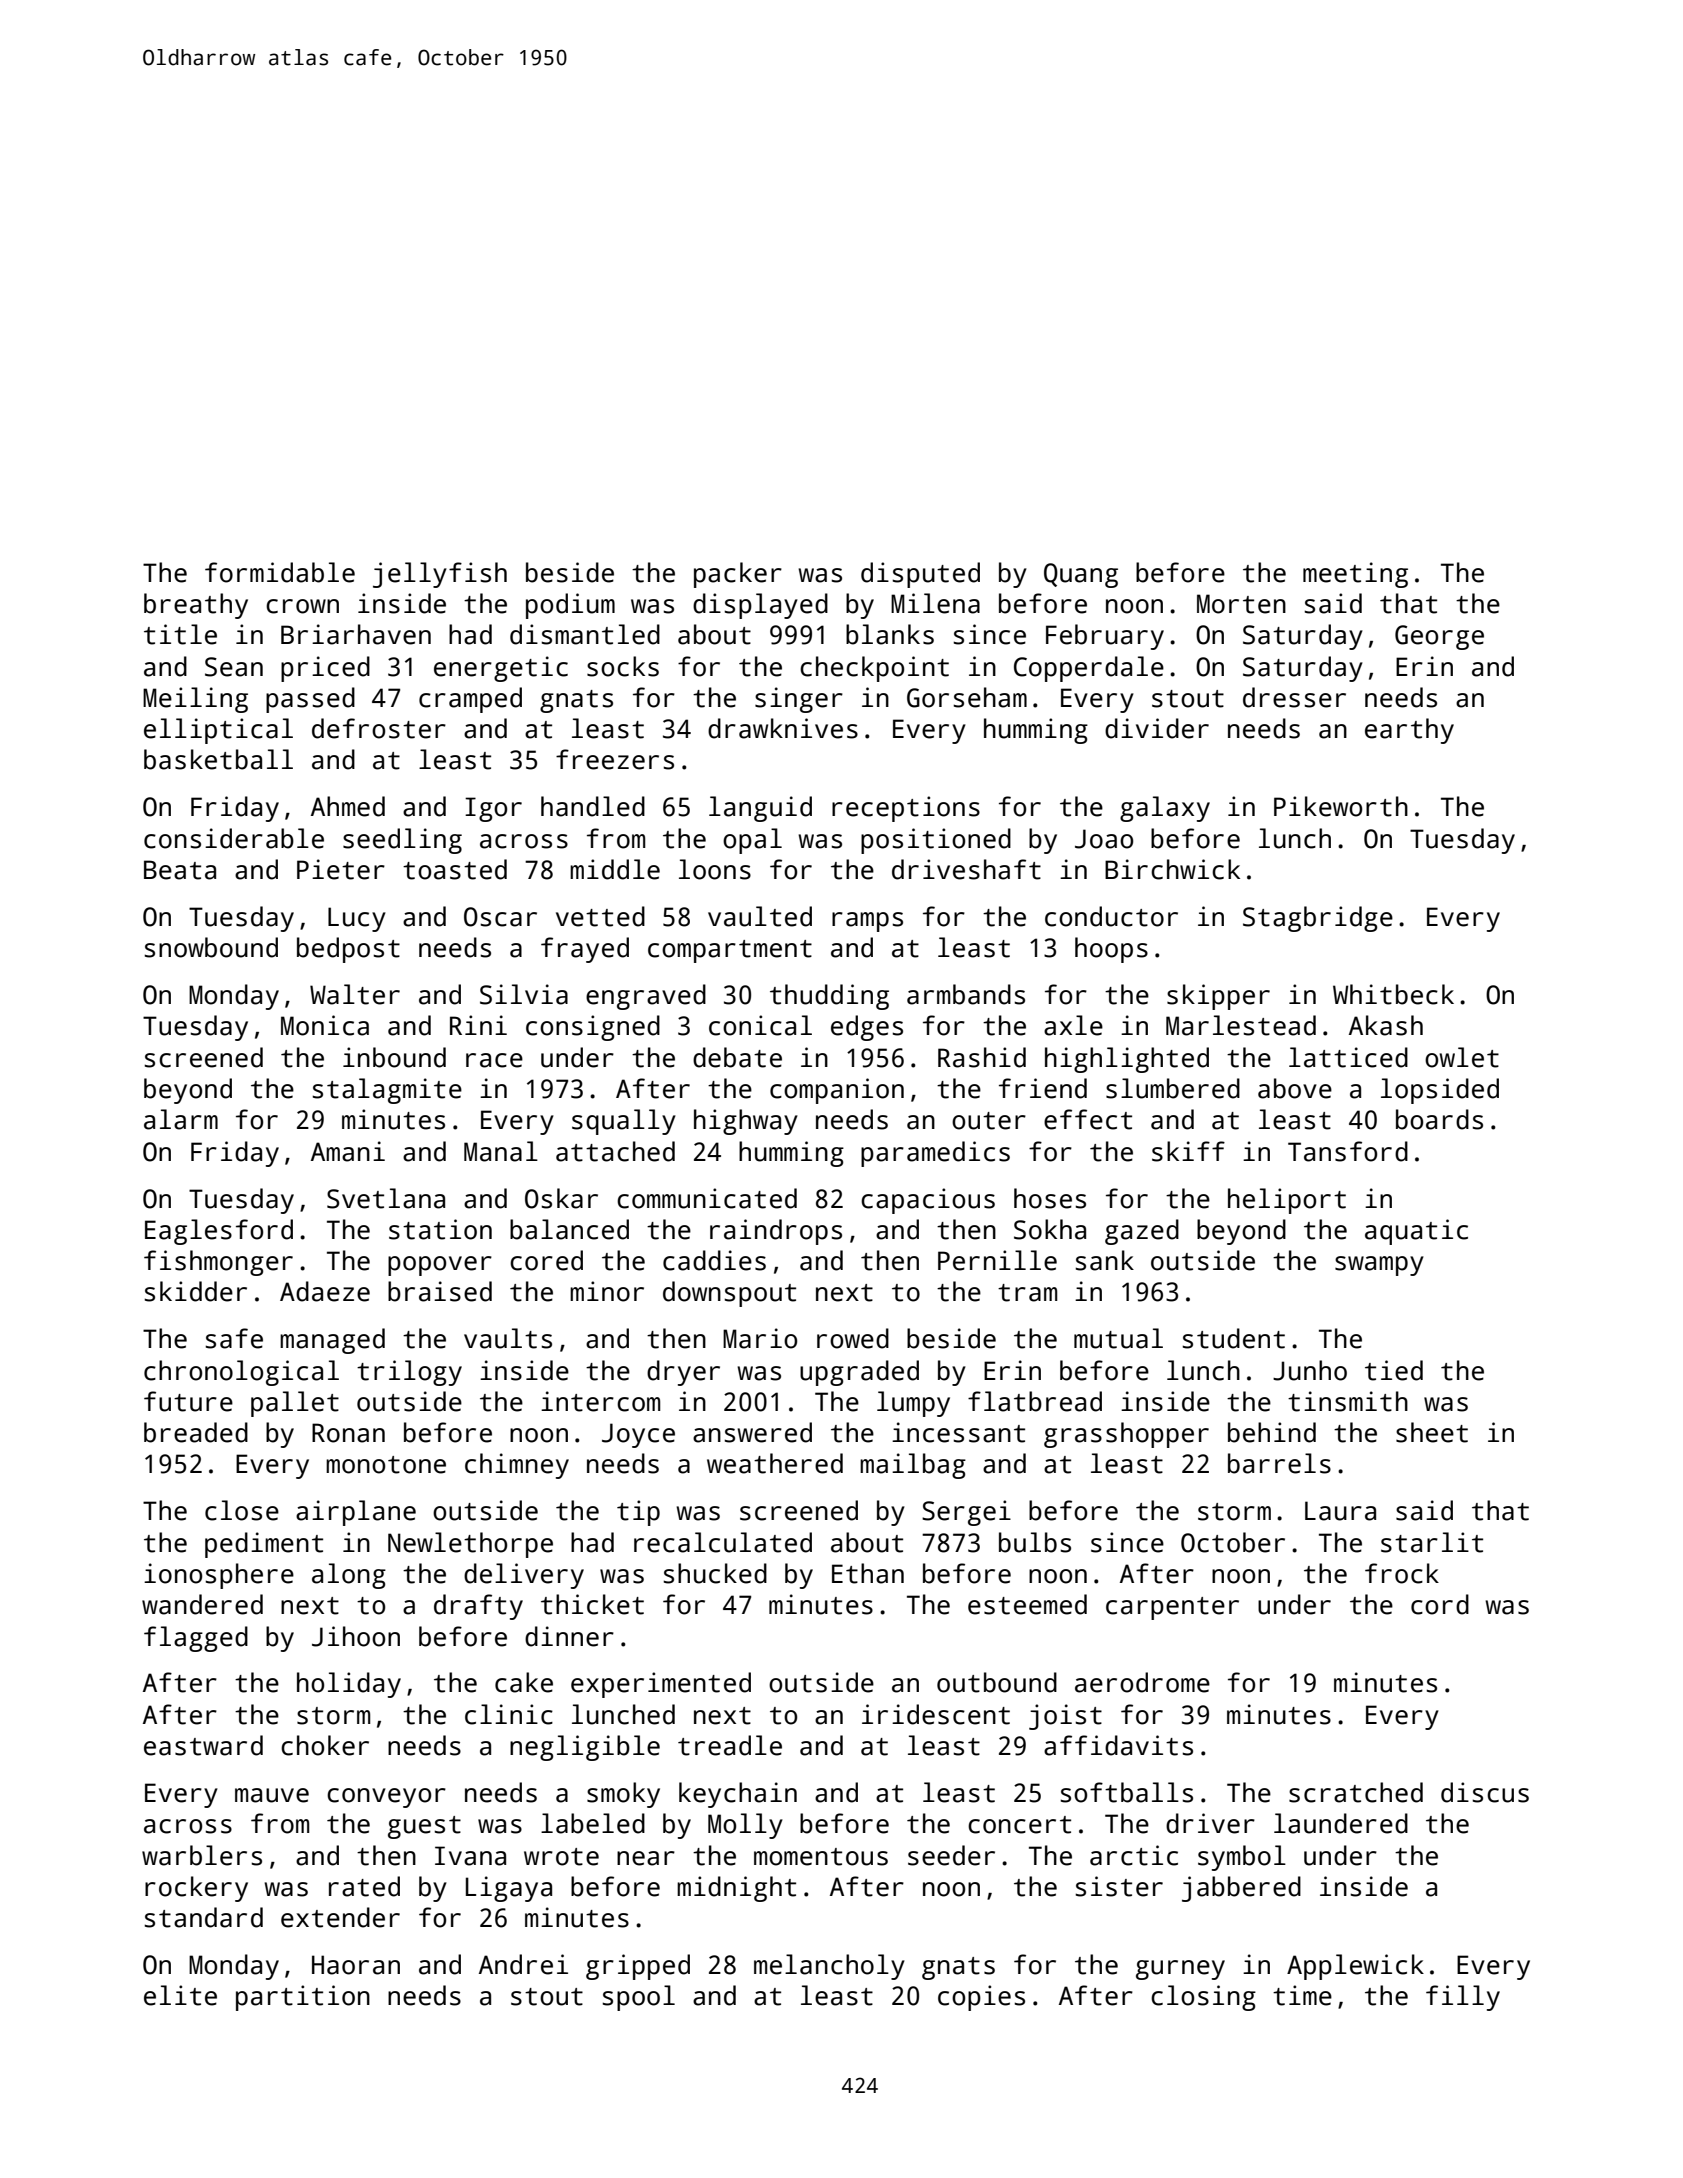 Image resolution: width=1683 pixels, height=2178 pixels. What do you see at coordinates (1409, 731) in the screenshot?
I see `earthy` at bounding box center [1409, 731].
